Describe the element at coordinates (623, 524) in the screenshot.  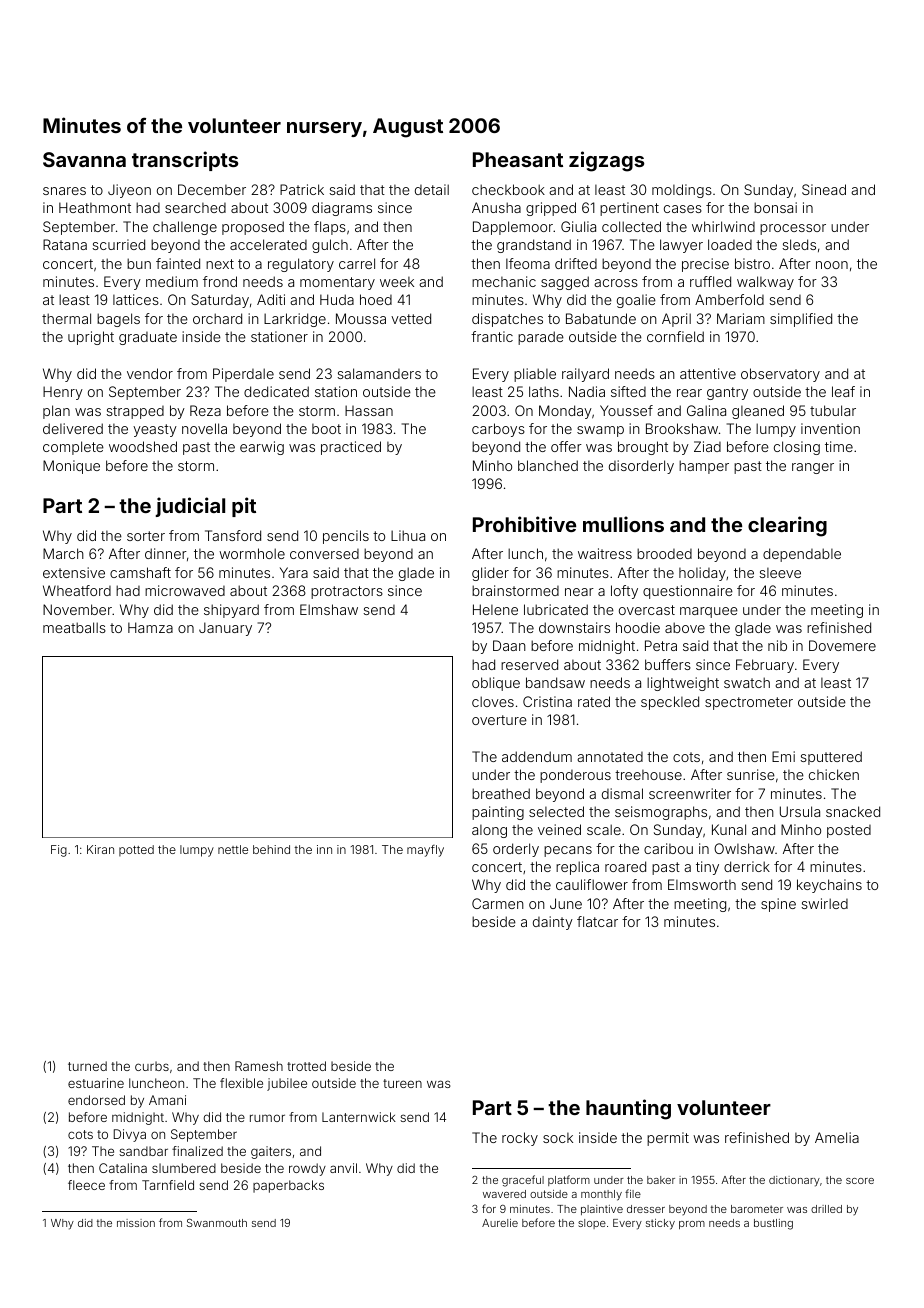
I see `mullions` at that location.
